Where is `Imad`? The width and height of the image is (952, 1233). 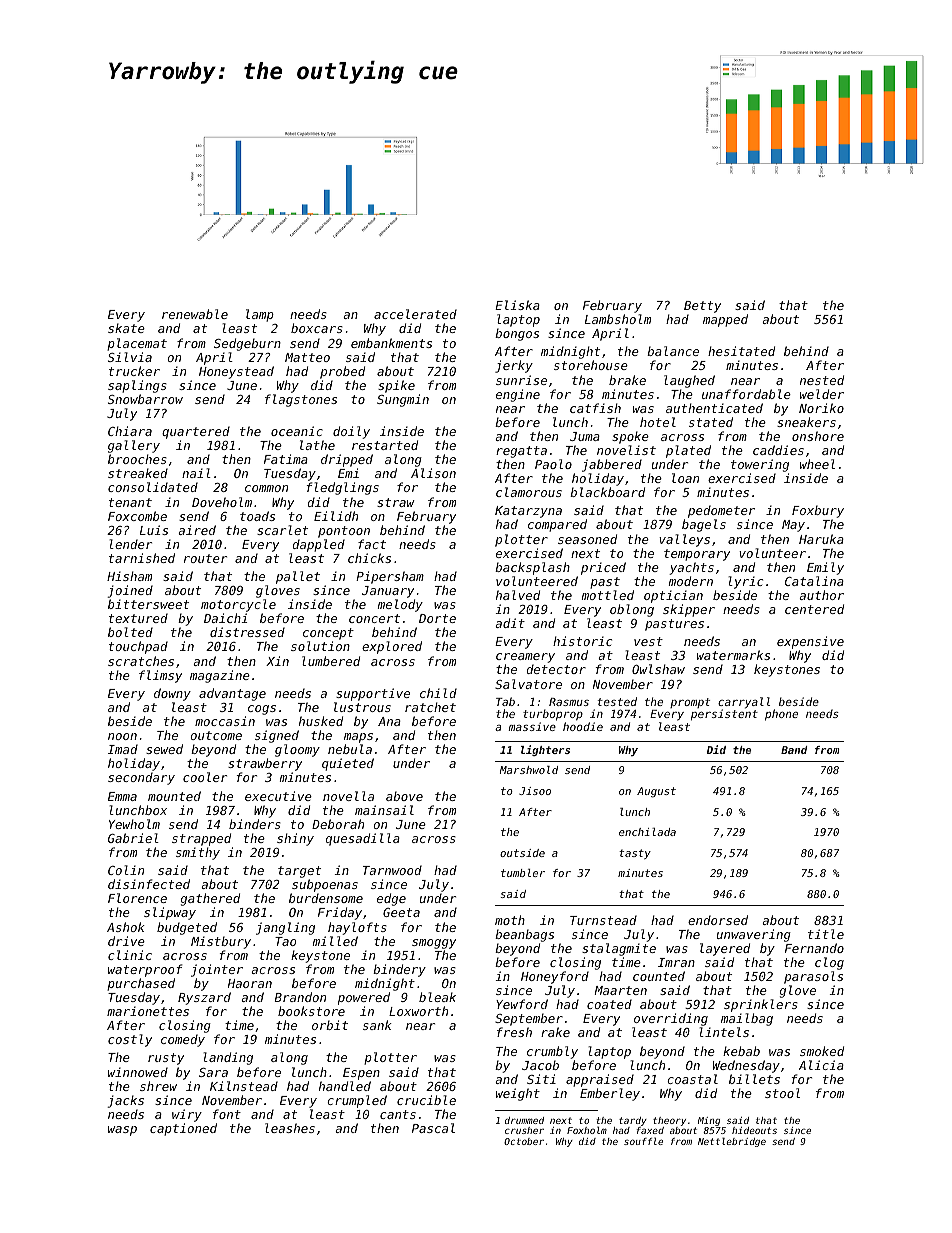 Imad is located at coordinates (123, 749).
